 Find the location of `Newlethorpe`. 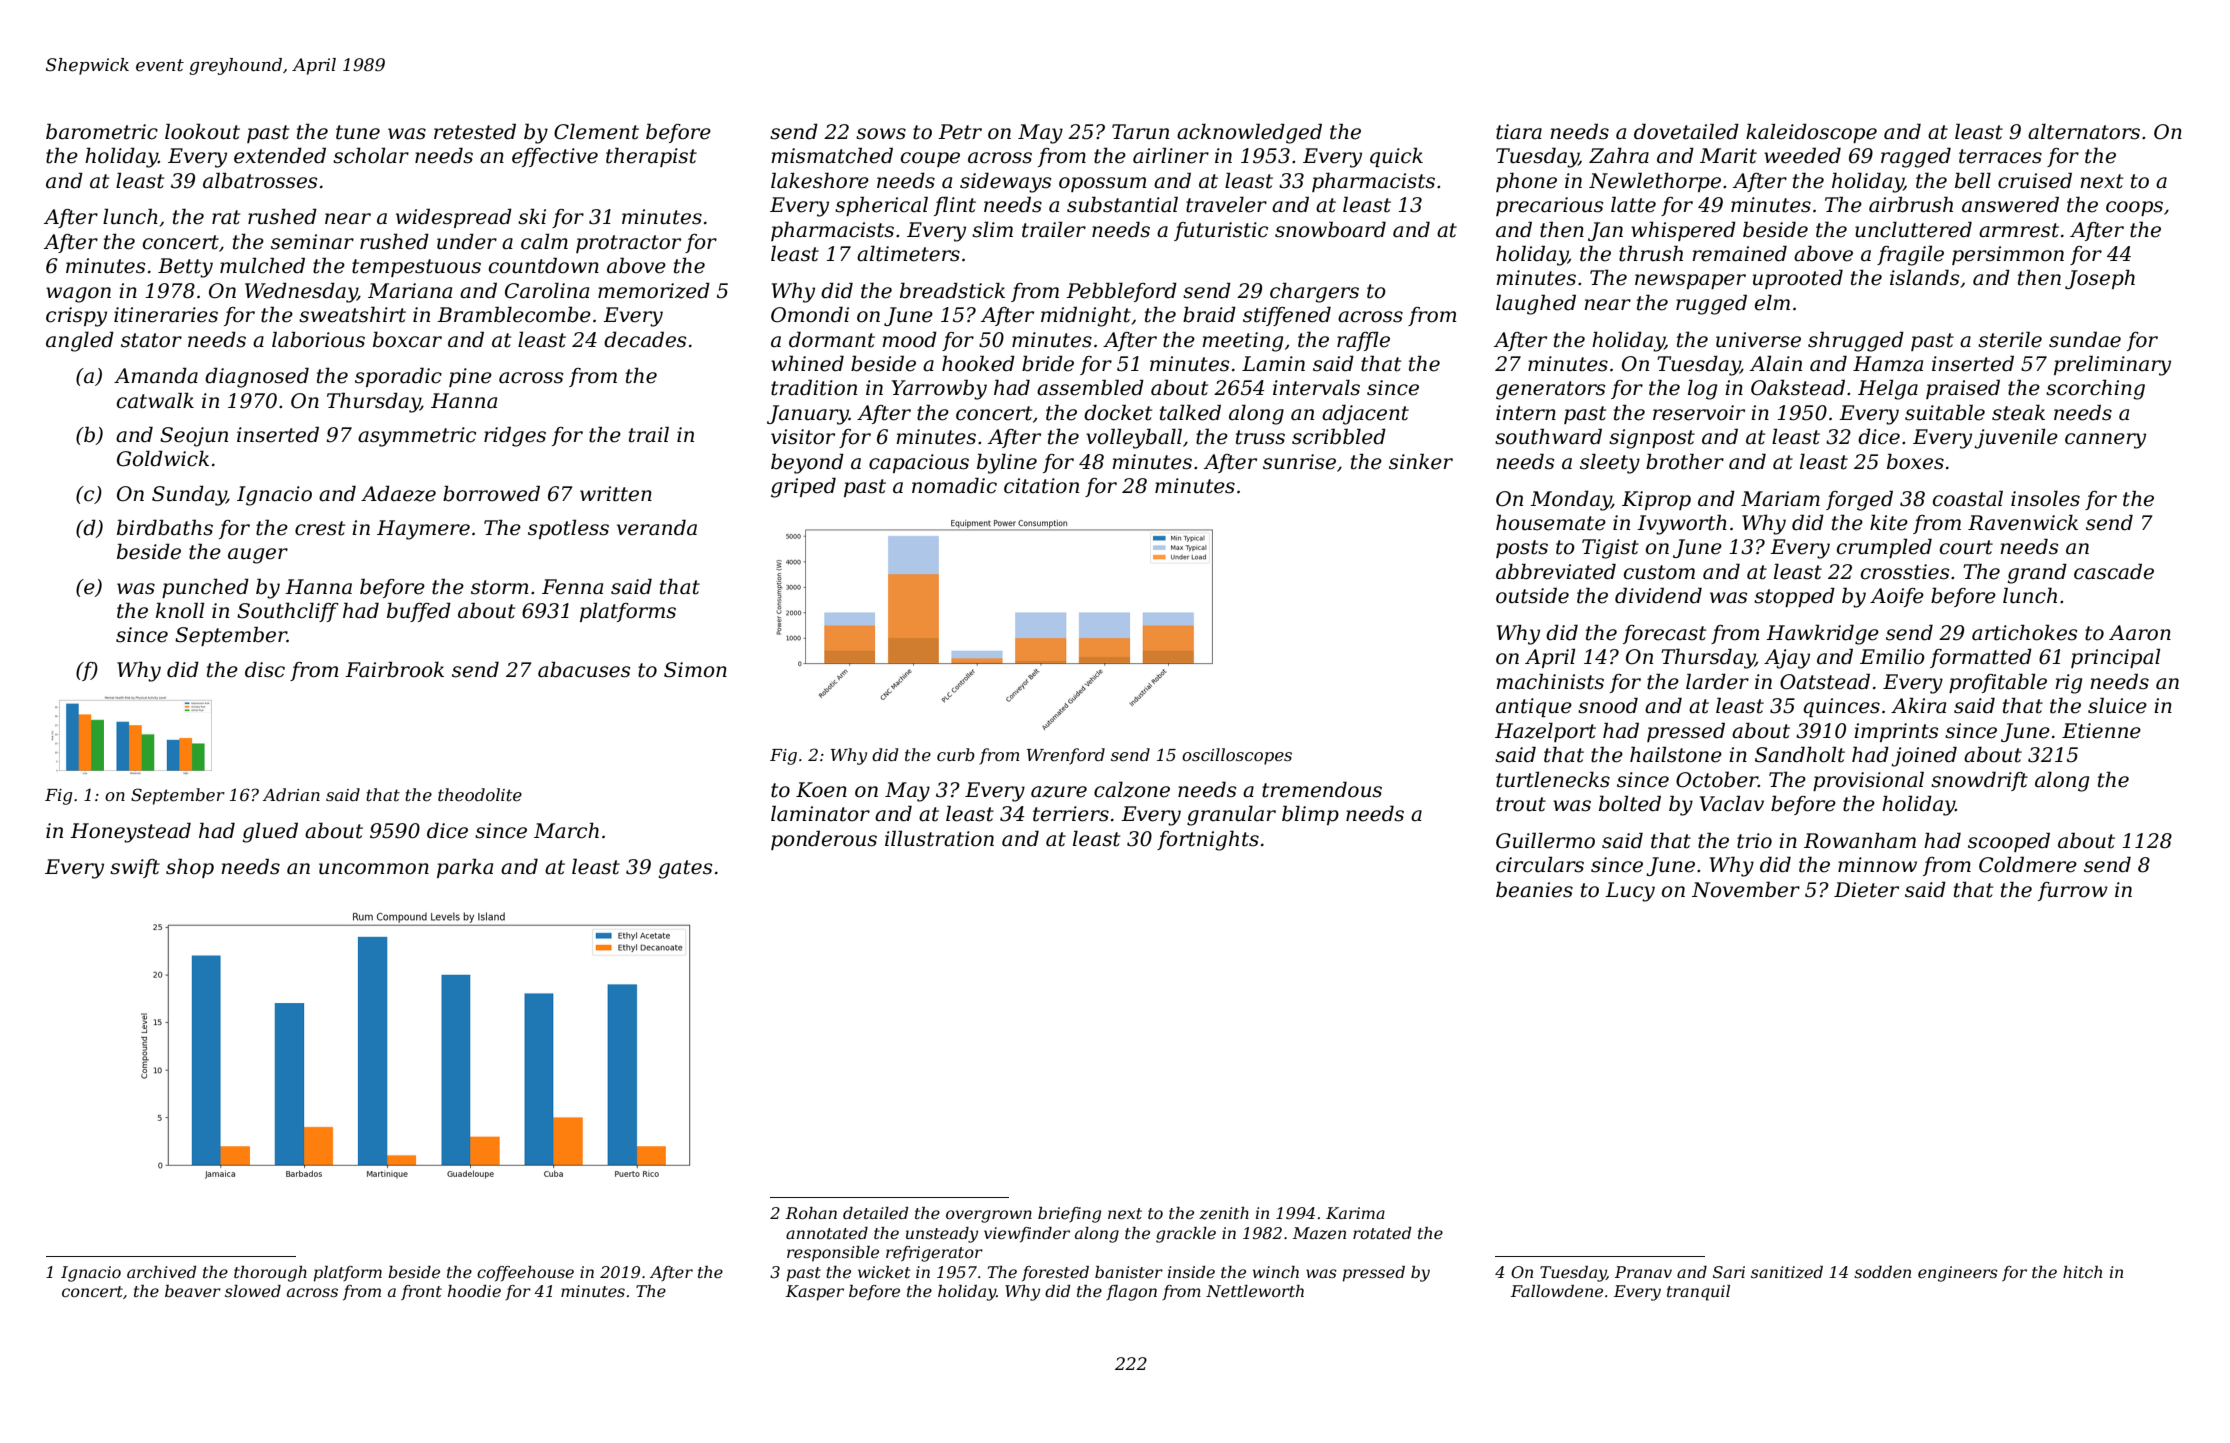

Newlethorpe is located at coordinates (1655, 182).
